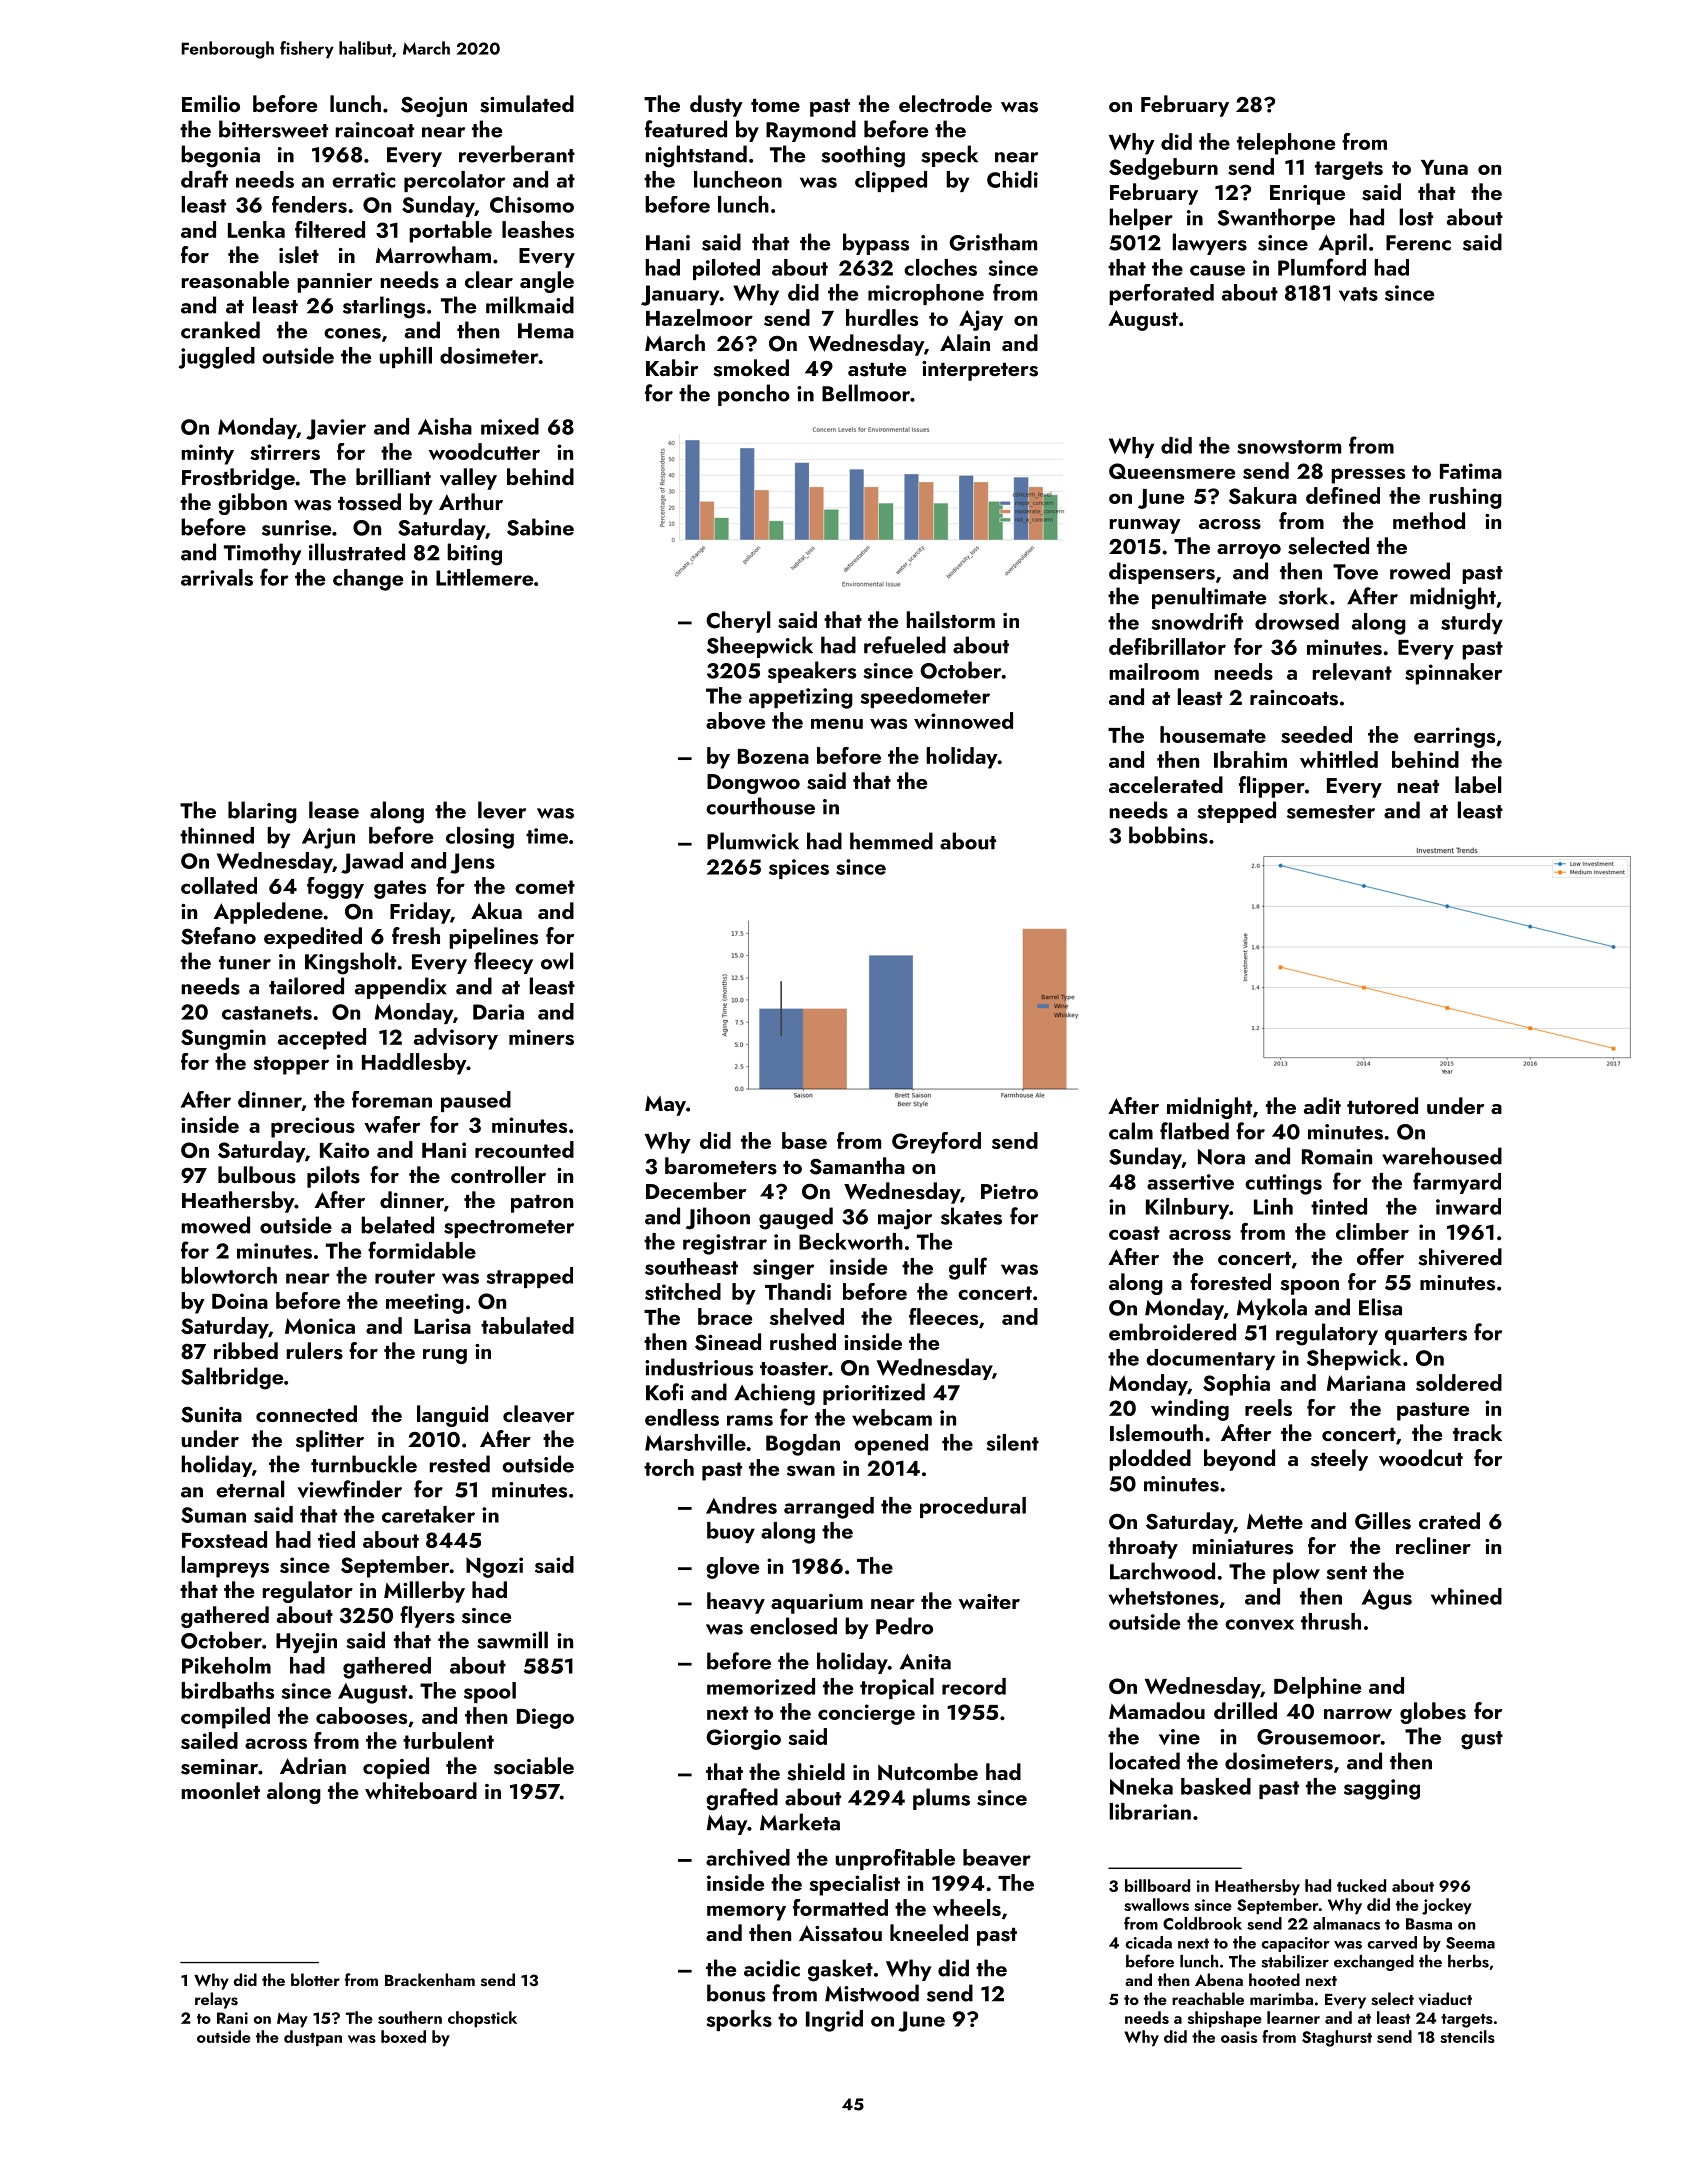 This image has height=2178, width=1683. Describe the element at coordinates (527, 104) in the image. I see `simulated` at that location.
